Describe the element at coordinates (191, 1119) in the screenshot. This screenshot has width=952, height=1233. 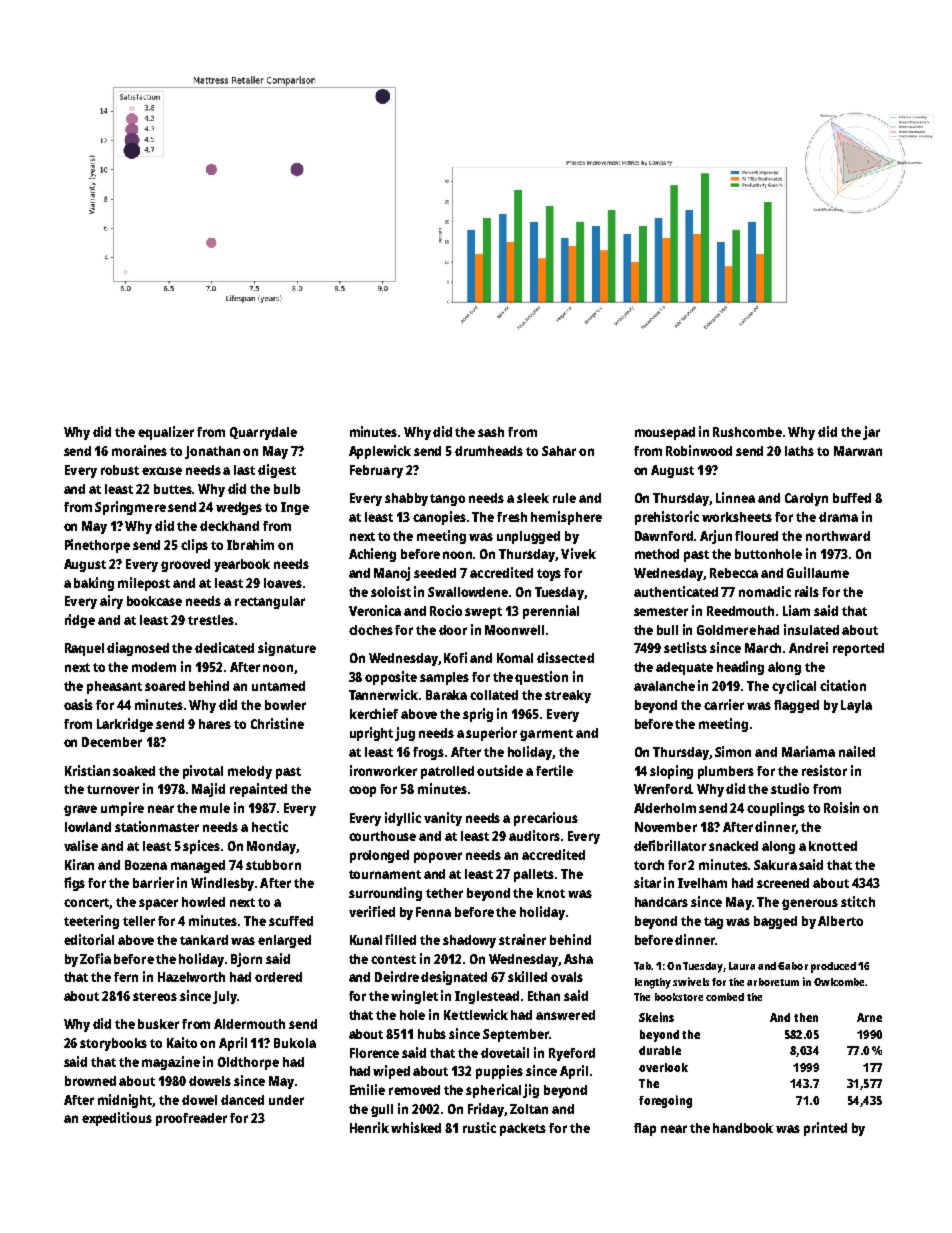
I see `proofreader` at that location.
